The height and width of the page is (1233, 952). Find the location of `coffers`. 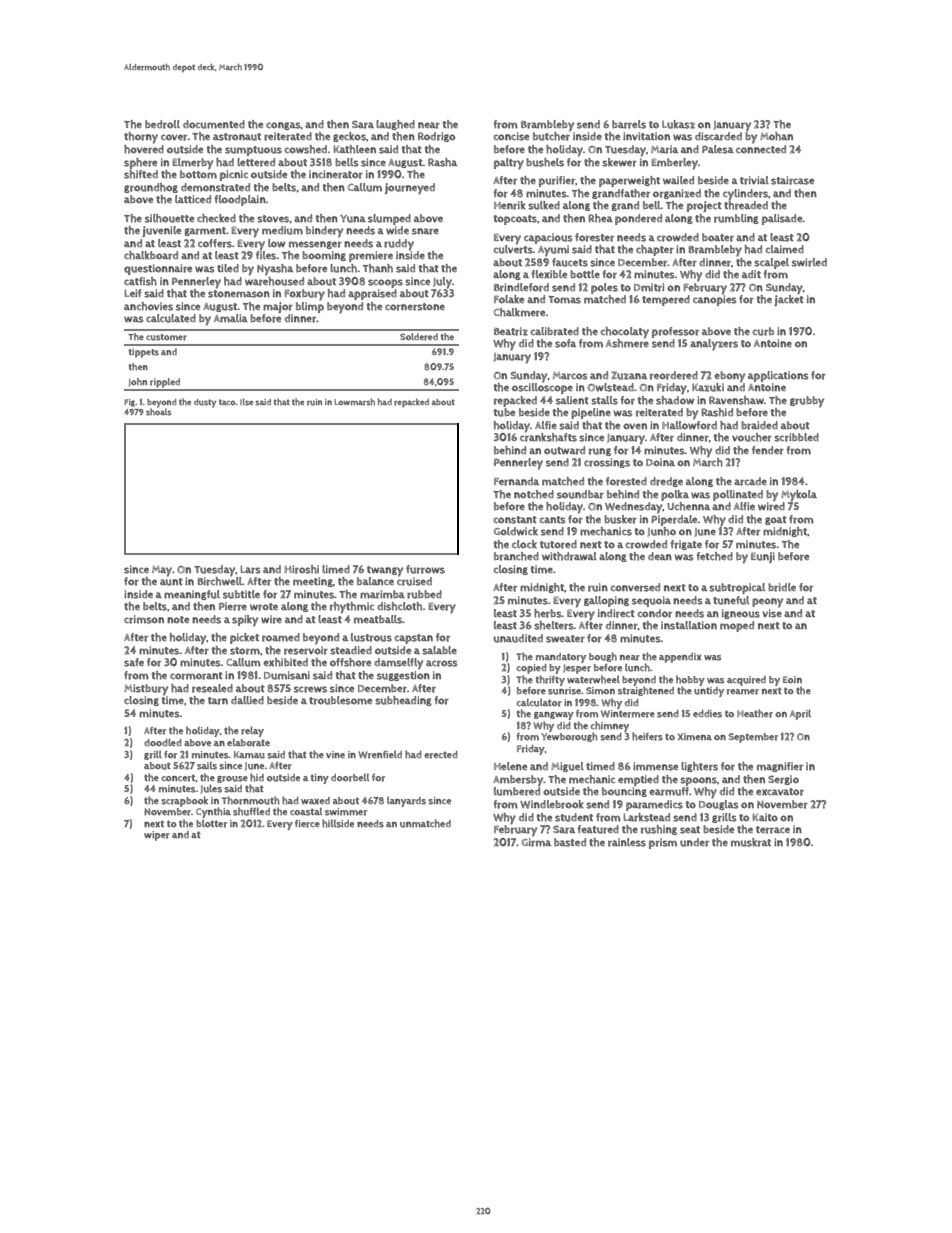

coffers is located at coordinates (215, 243).
